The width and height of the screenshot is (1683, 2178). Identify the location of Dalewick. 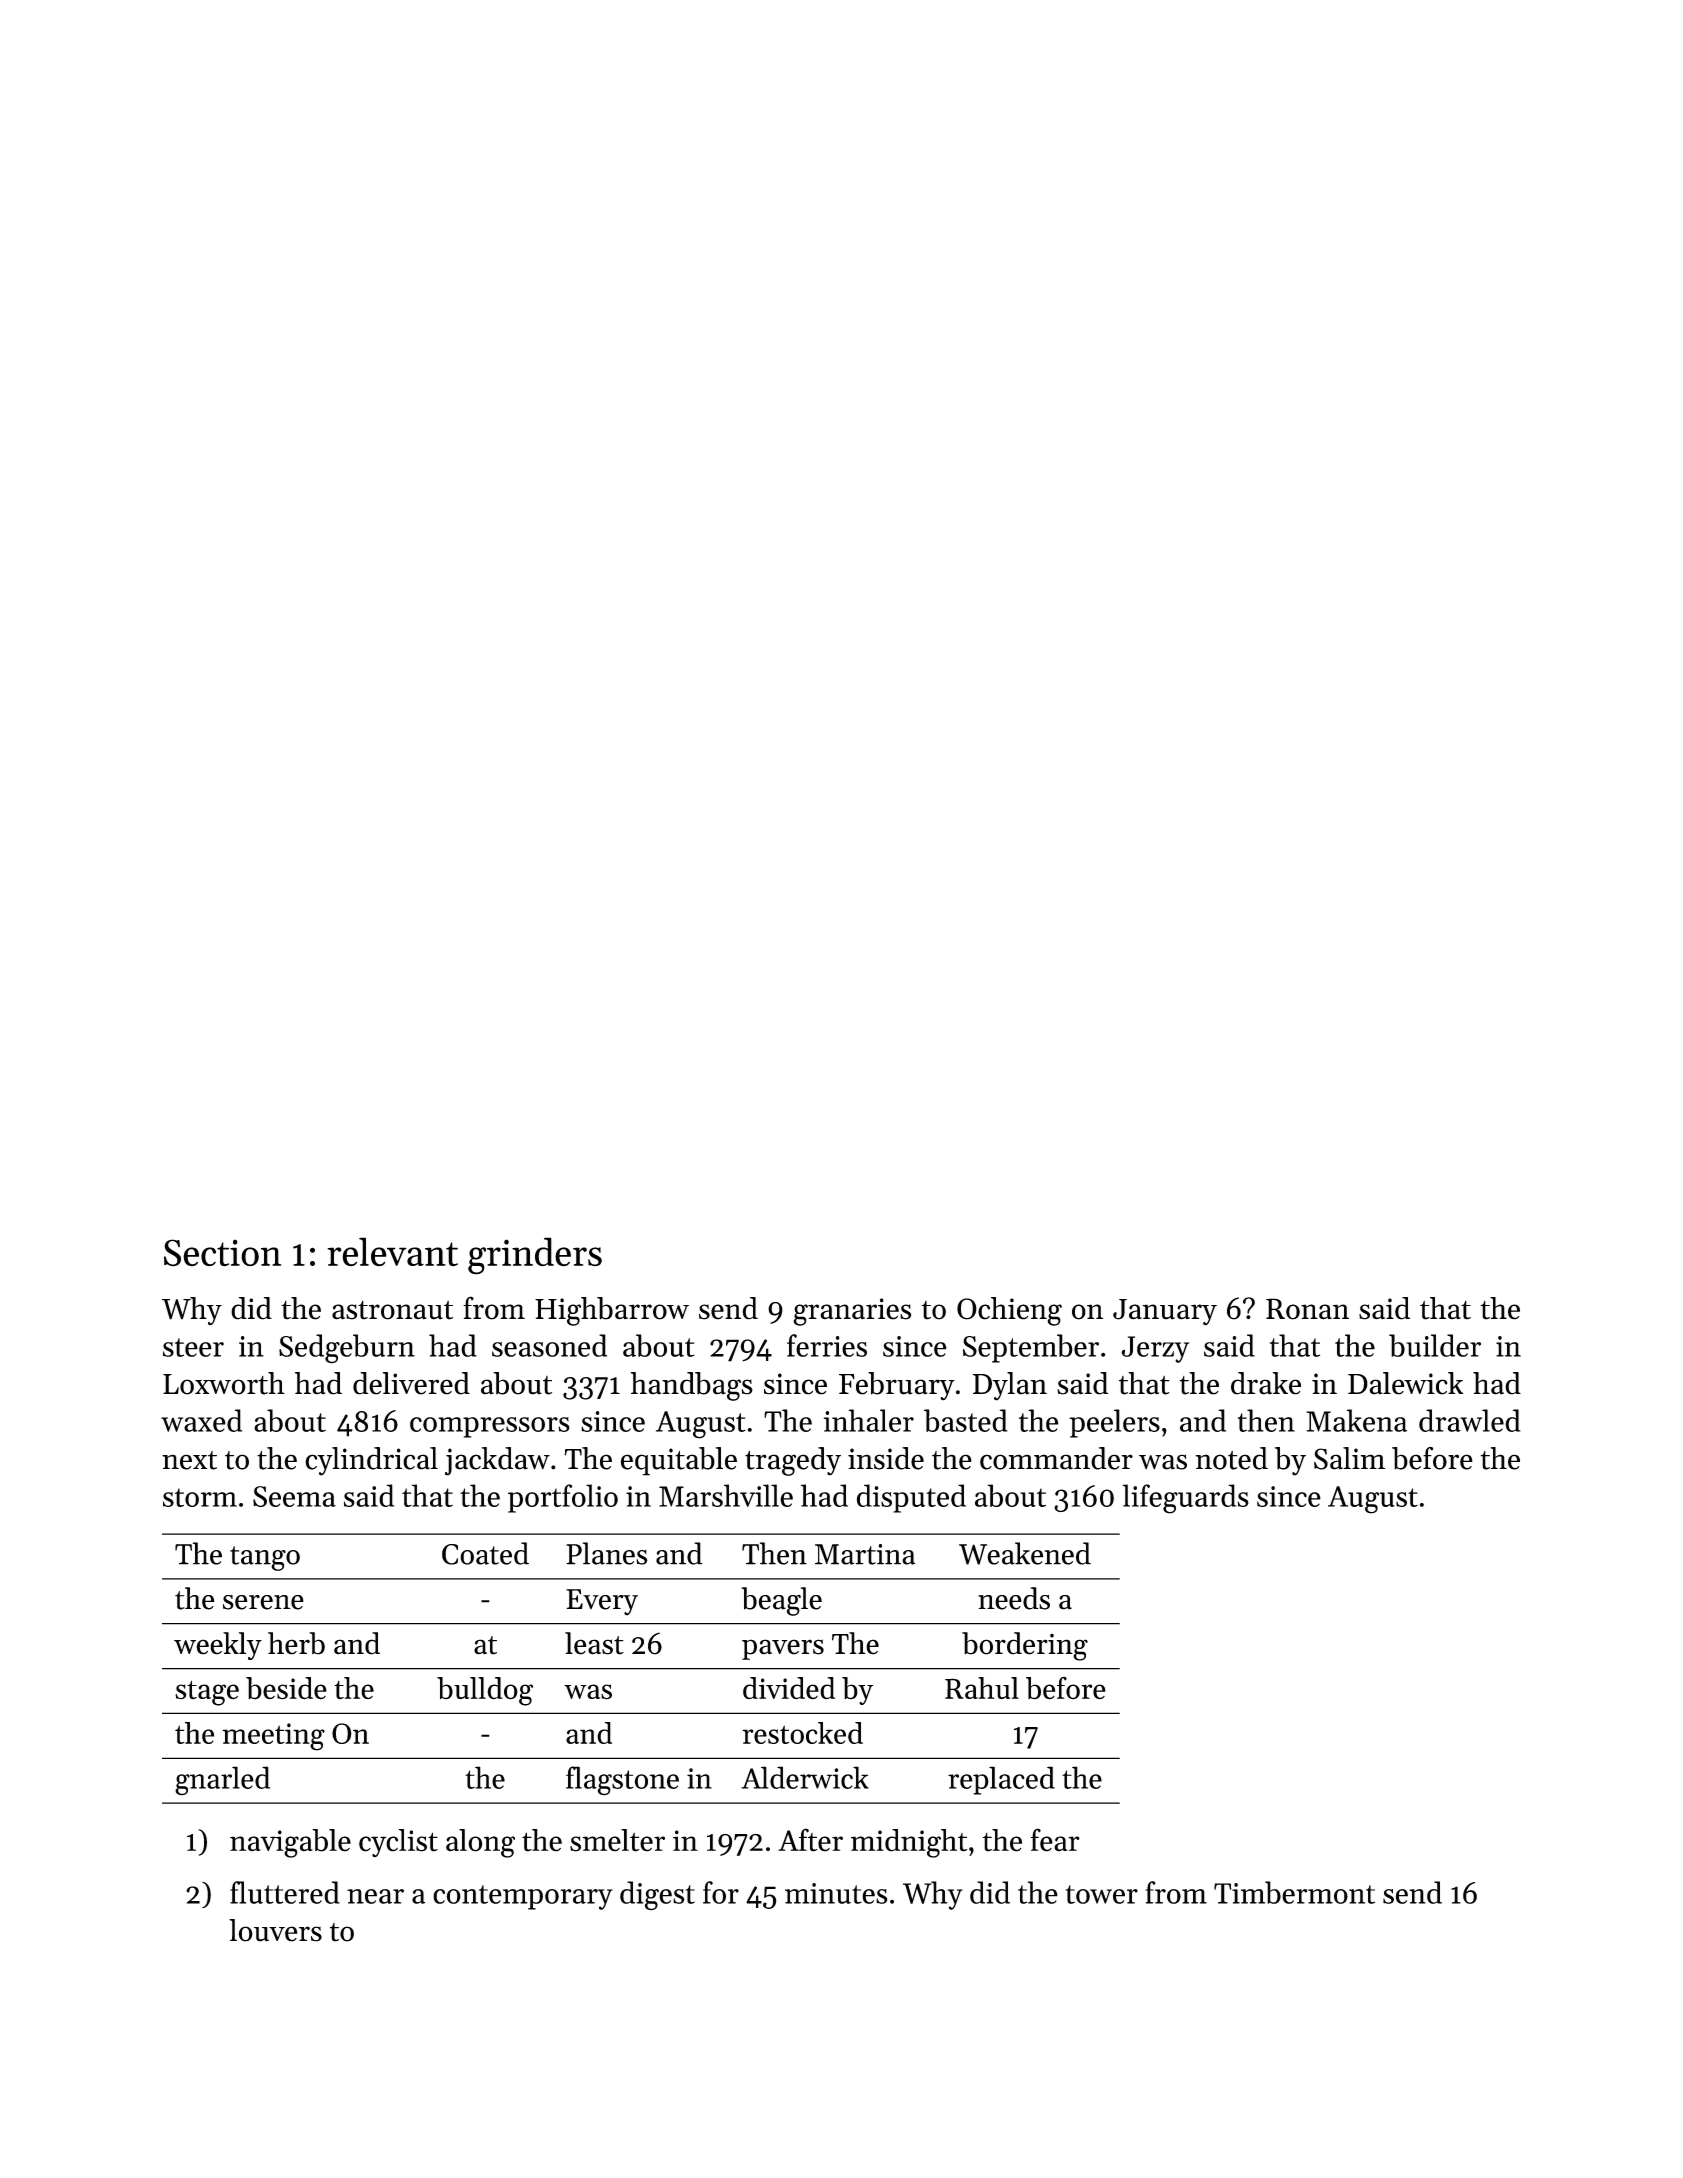
(1405, 1383).
